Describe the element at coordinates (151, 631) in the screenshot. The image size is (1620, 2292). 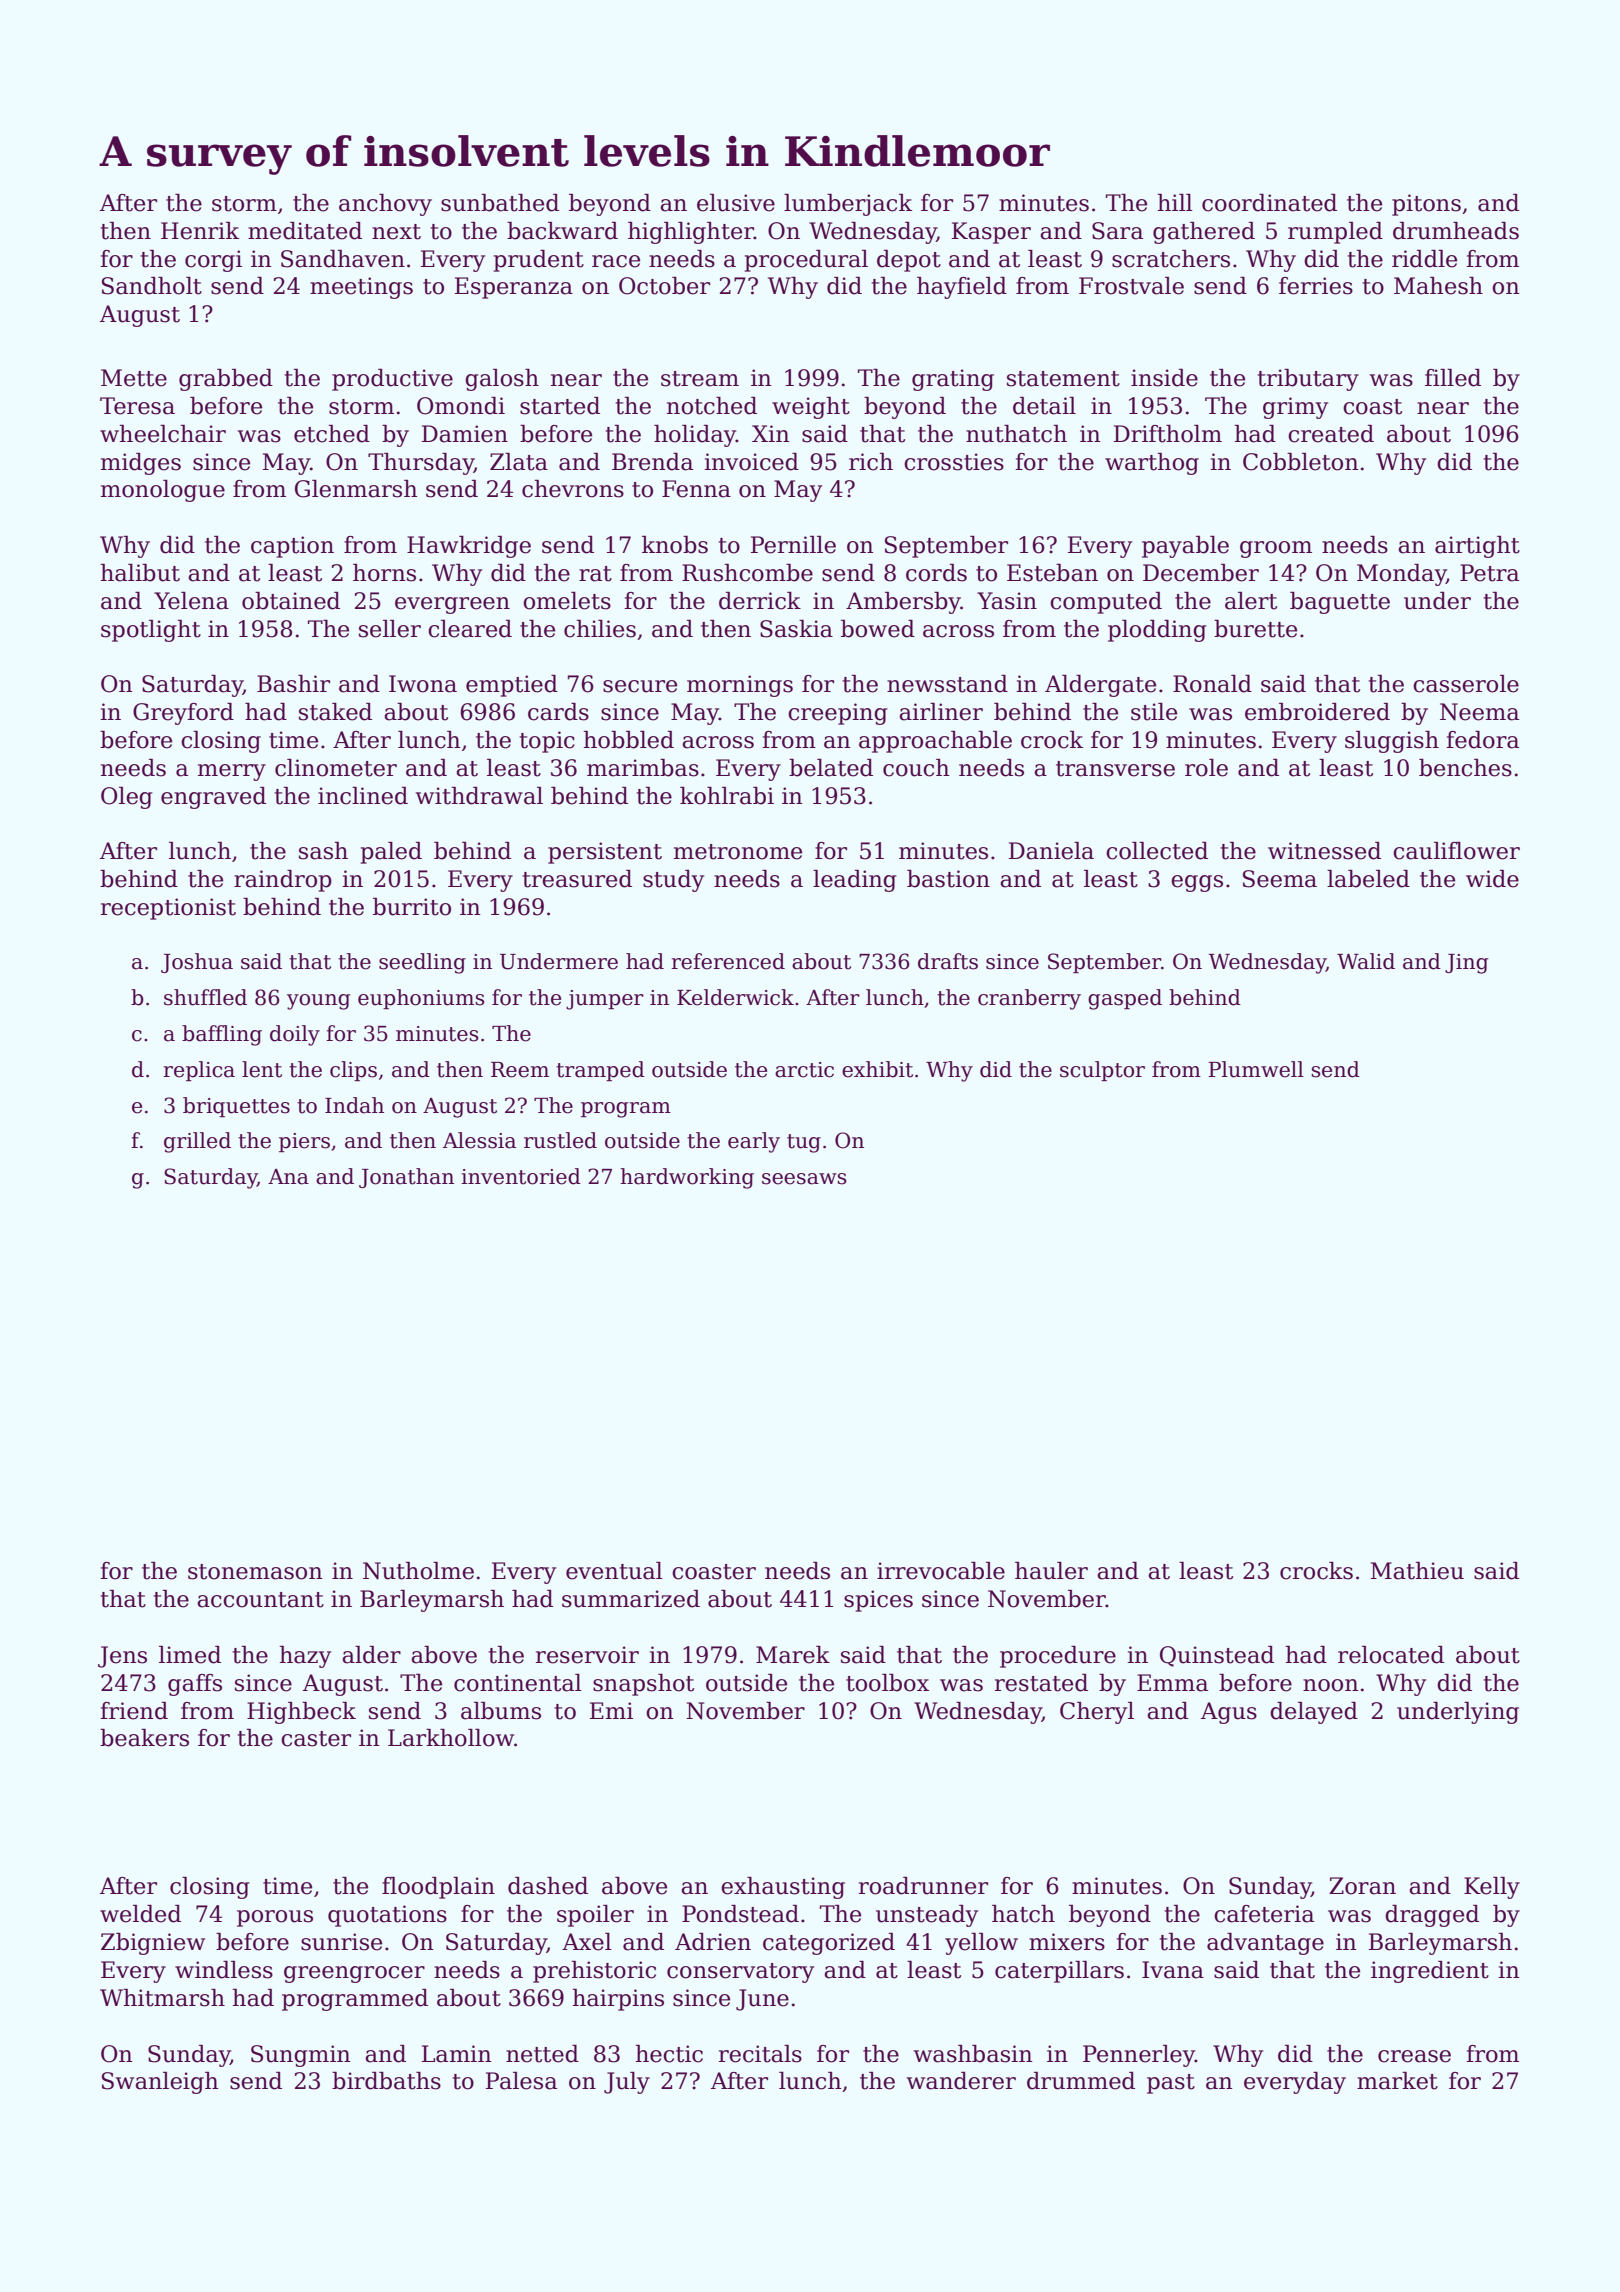
I see `spotlight` at that location.
